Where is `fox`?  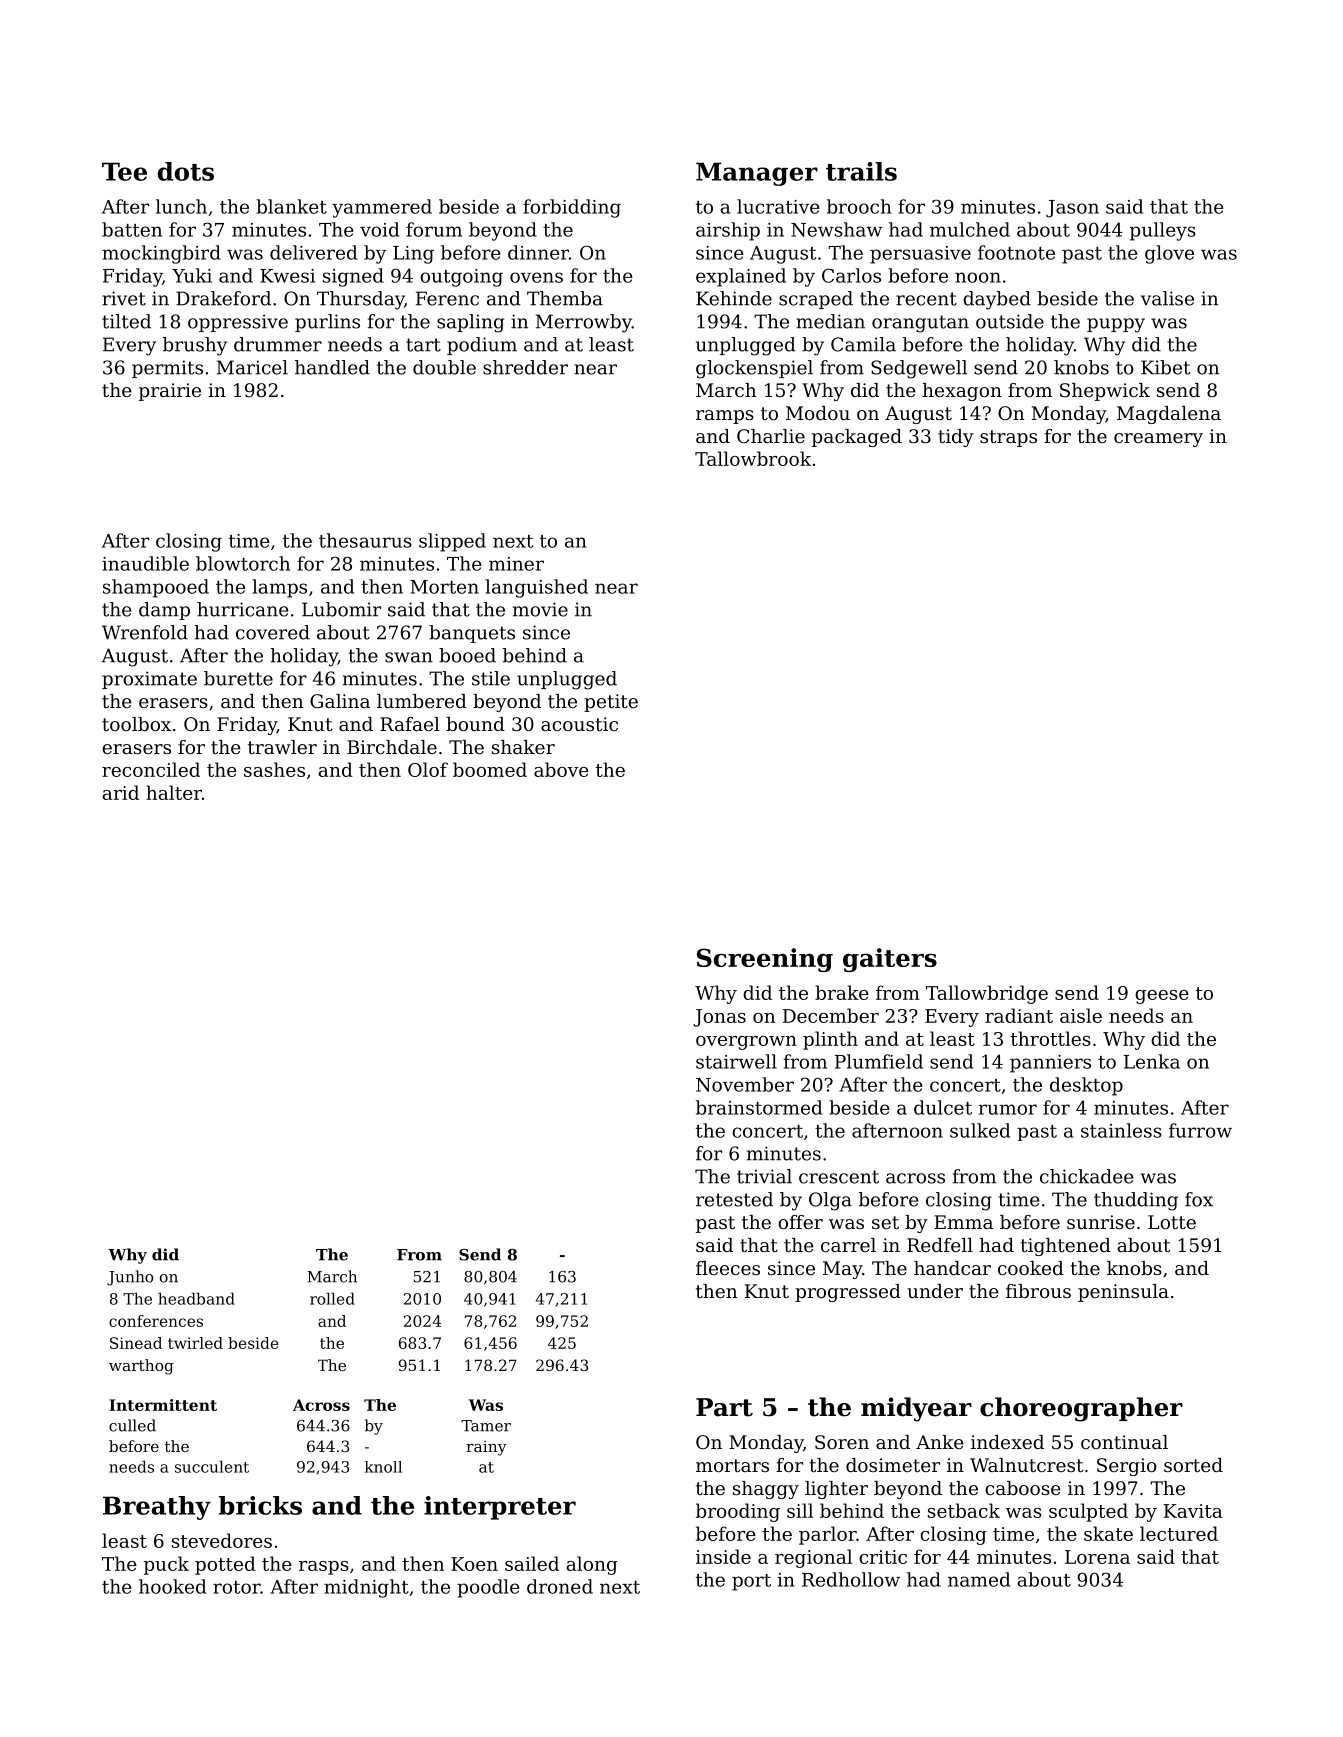 fox is located at coordinates (1199, 1199).
